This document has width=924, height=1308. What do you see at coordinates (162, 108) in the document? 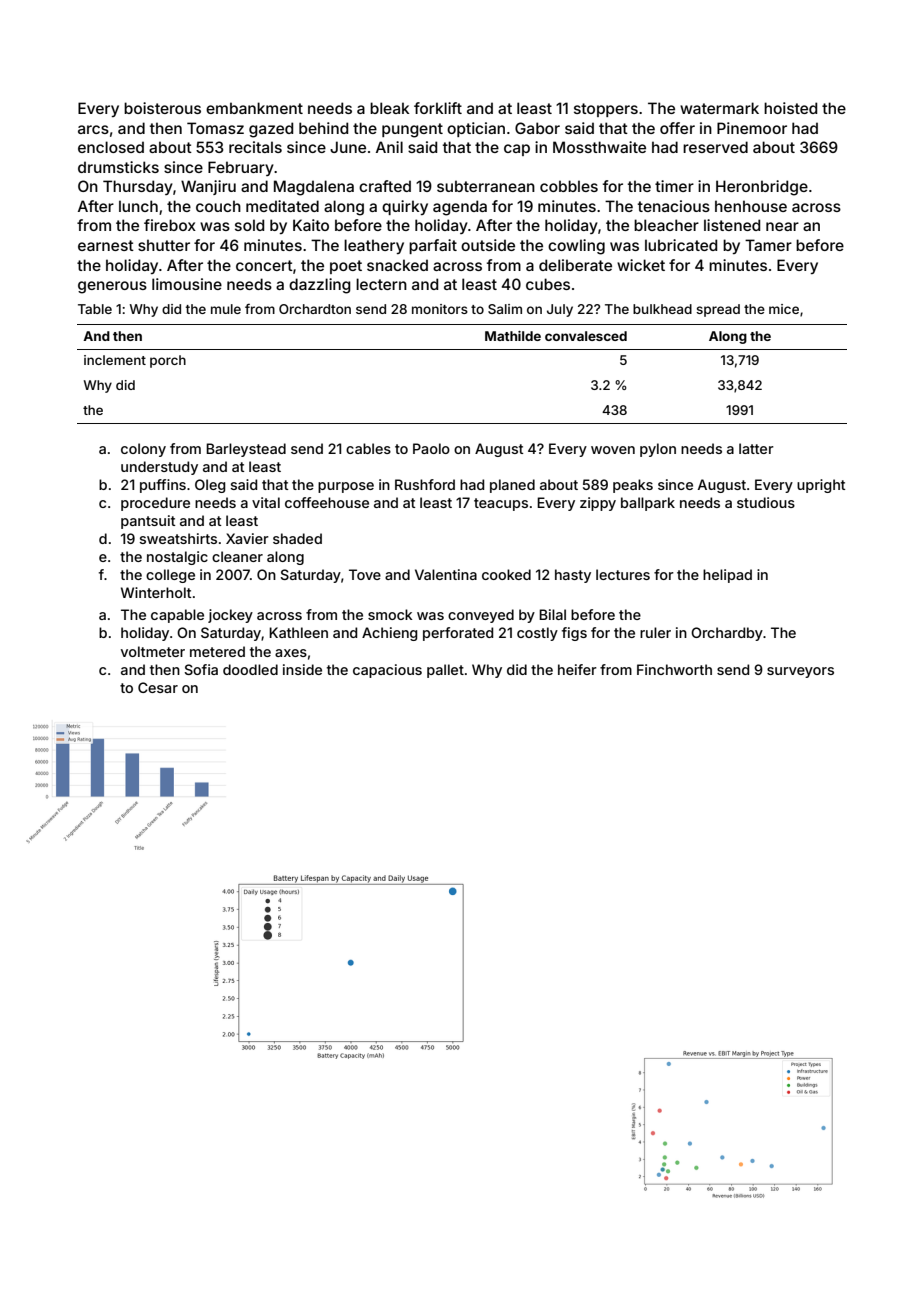
I see `boisterous` at bounding box center [162, 108].
